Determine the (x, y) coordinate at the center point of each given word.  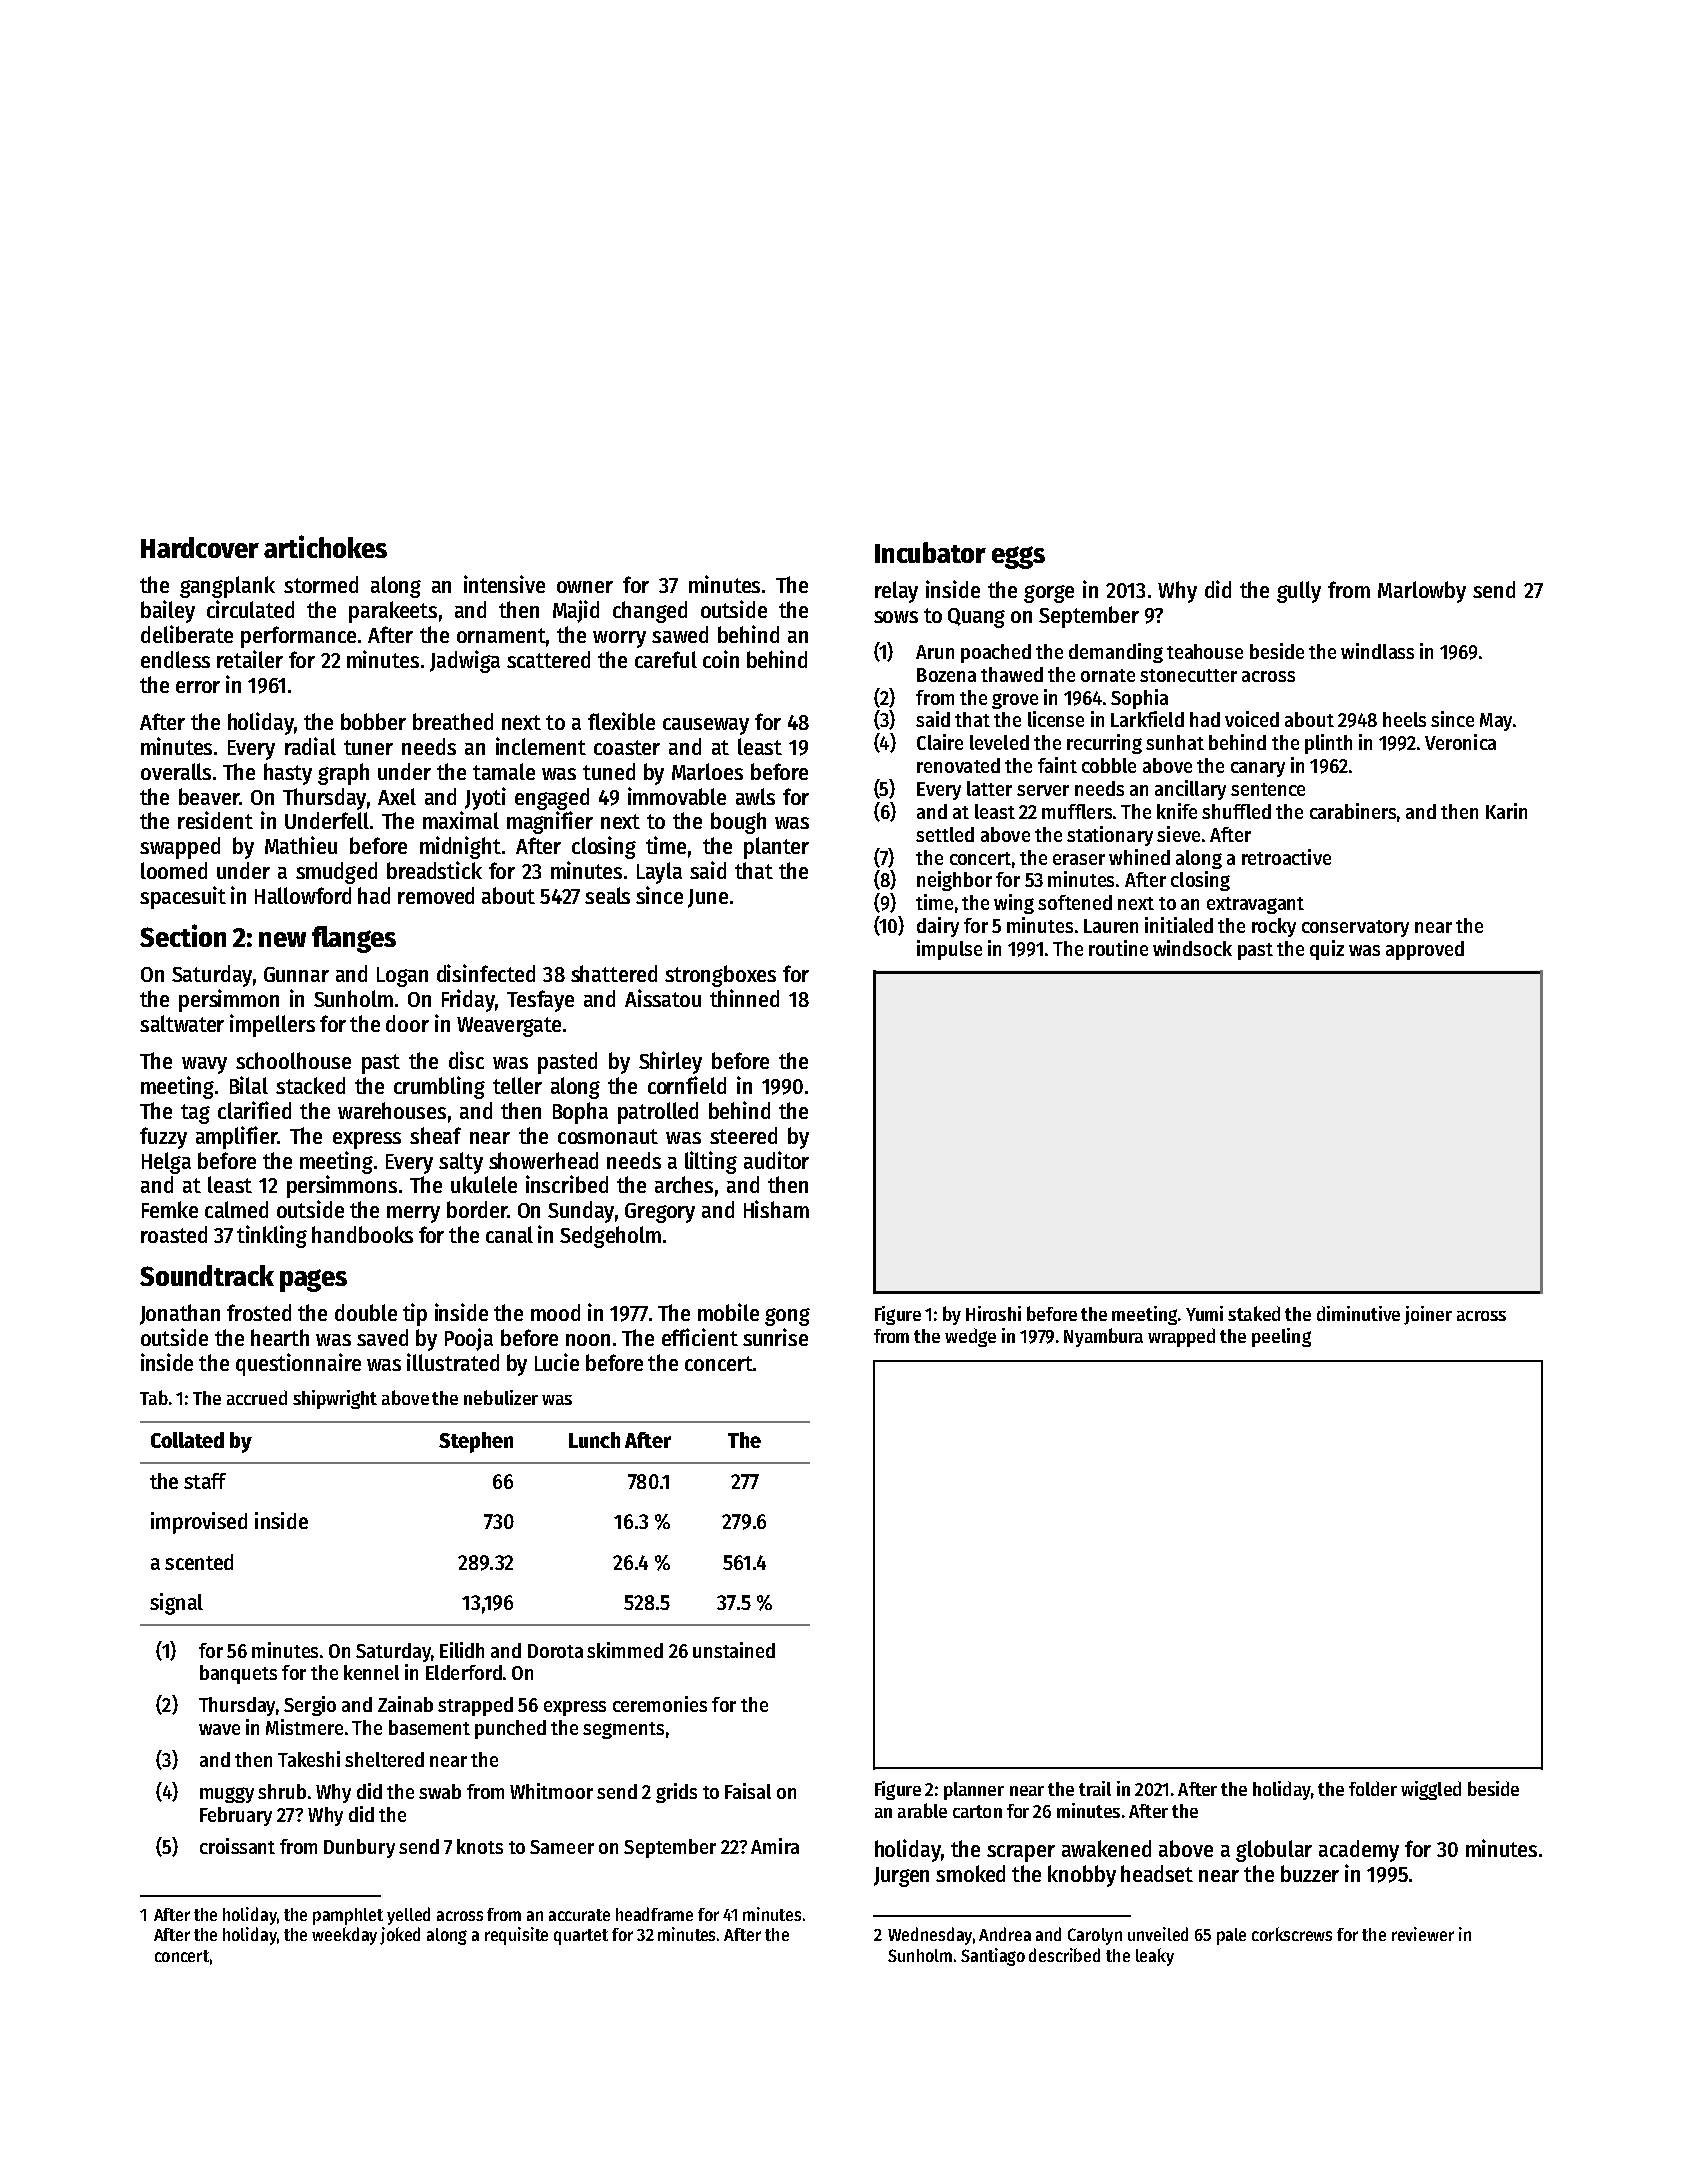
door (407, 1023)
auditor (776, 1160)
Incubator (930, 552)
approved (1425, 950)
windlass (1377, 651)
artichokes (325, 546)
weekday (344, 1936)
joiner (1428, 1315)
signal (176, 1604)
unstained (734, 1650)
